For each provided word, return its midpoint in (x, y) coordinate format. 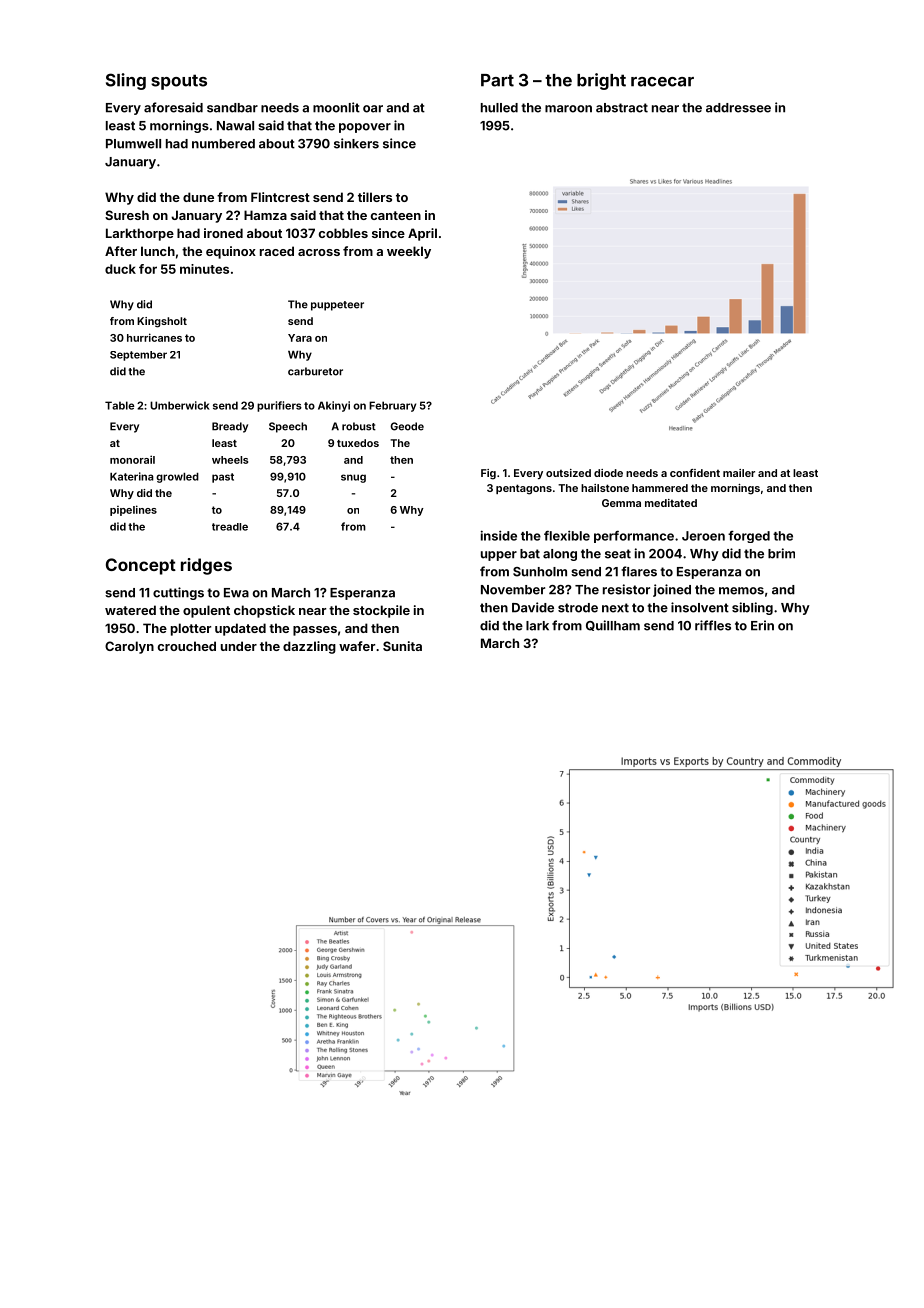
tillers (375, 197)
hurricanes (154, 337)
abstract (622, 108)
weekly (409, 252)
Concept (141, 566)
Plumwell (133, 144)
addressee (738, 108)
